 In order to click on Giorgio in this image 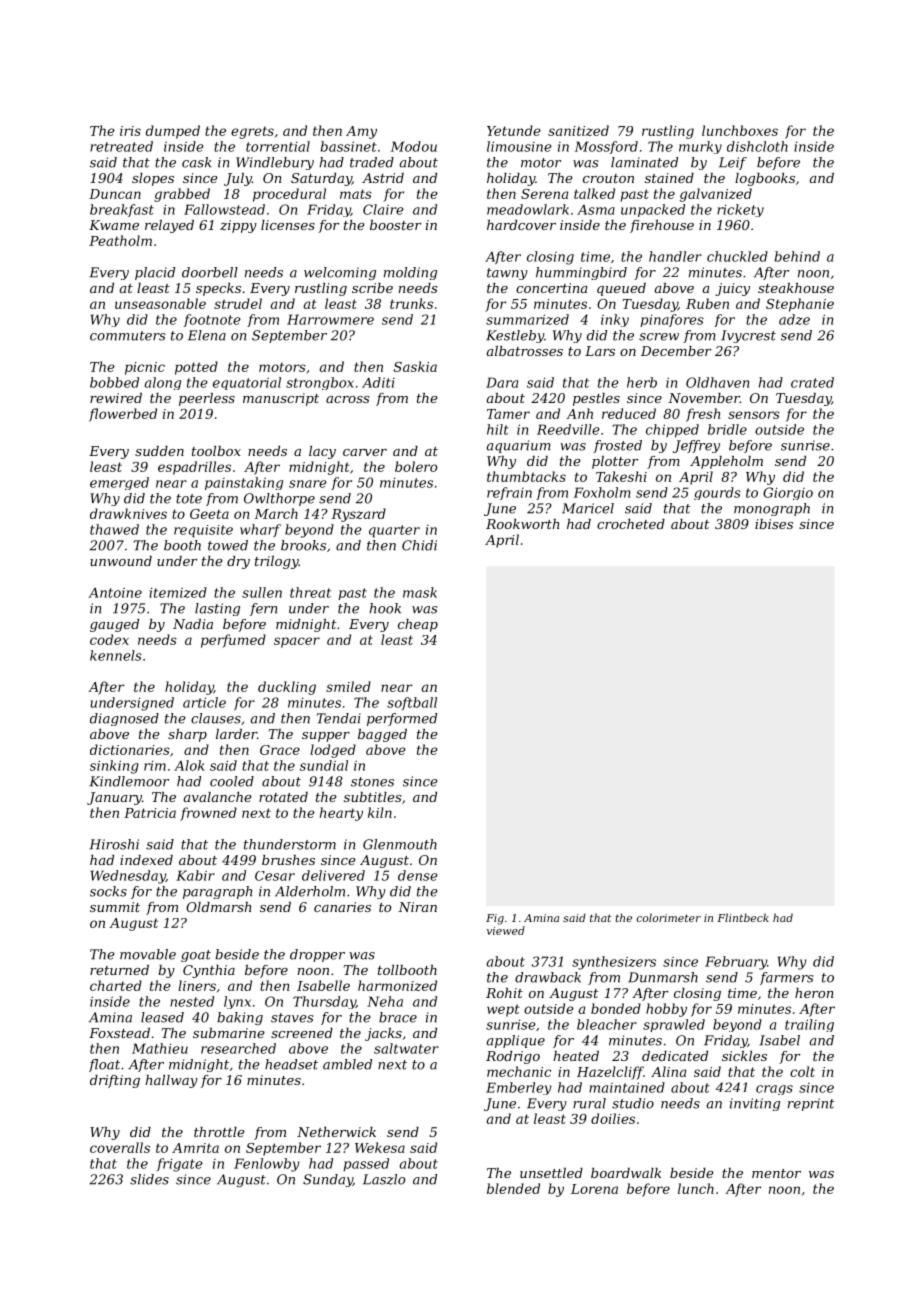, I will do `click(788, 493)`.
